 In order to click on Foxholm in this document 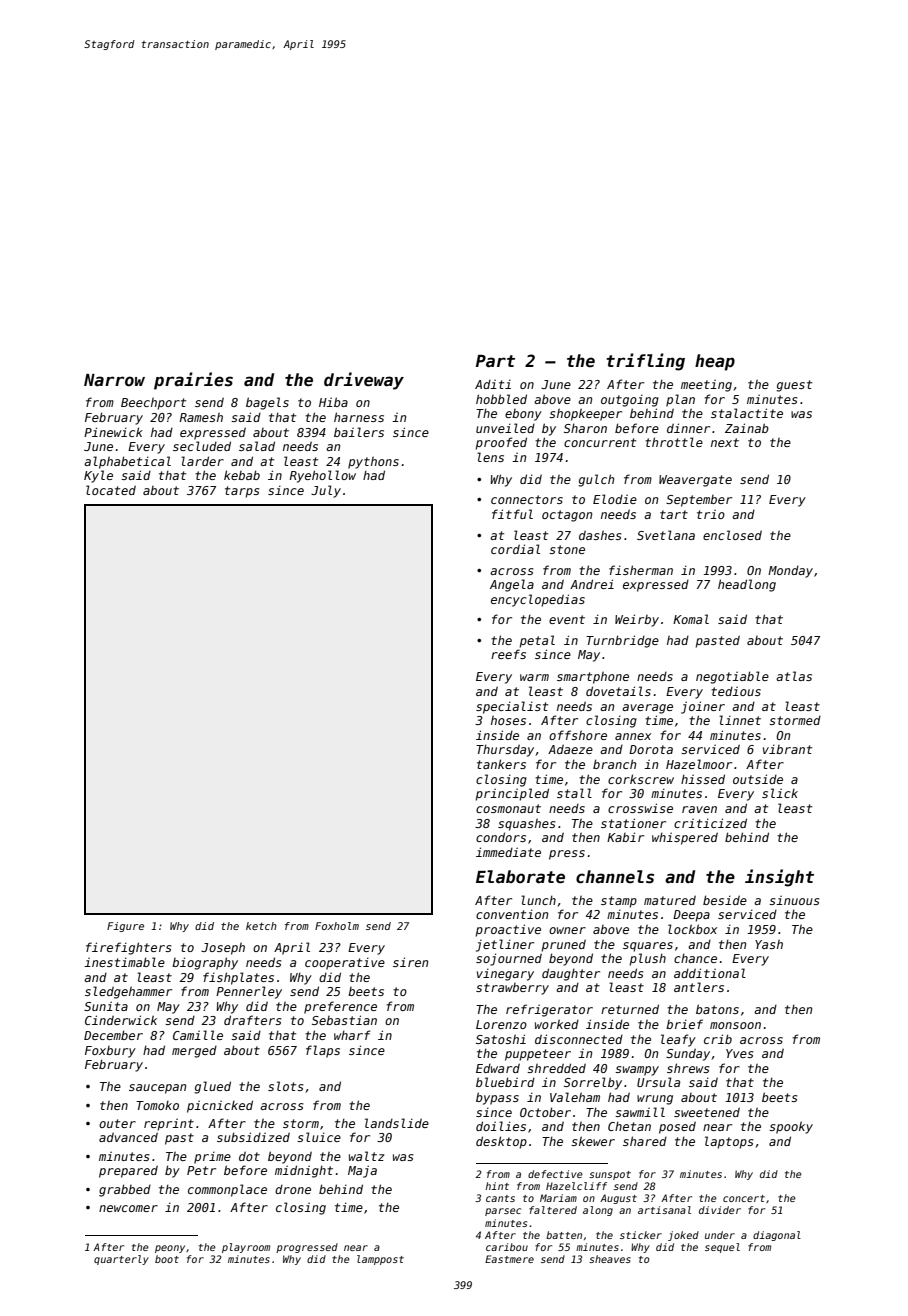, I will do `click(337, 926)`.
